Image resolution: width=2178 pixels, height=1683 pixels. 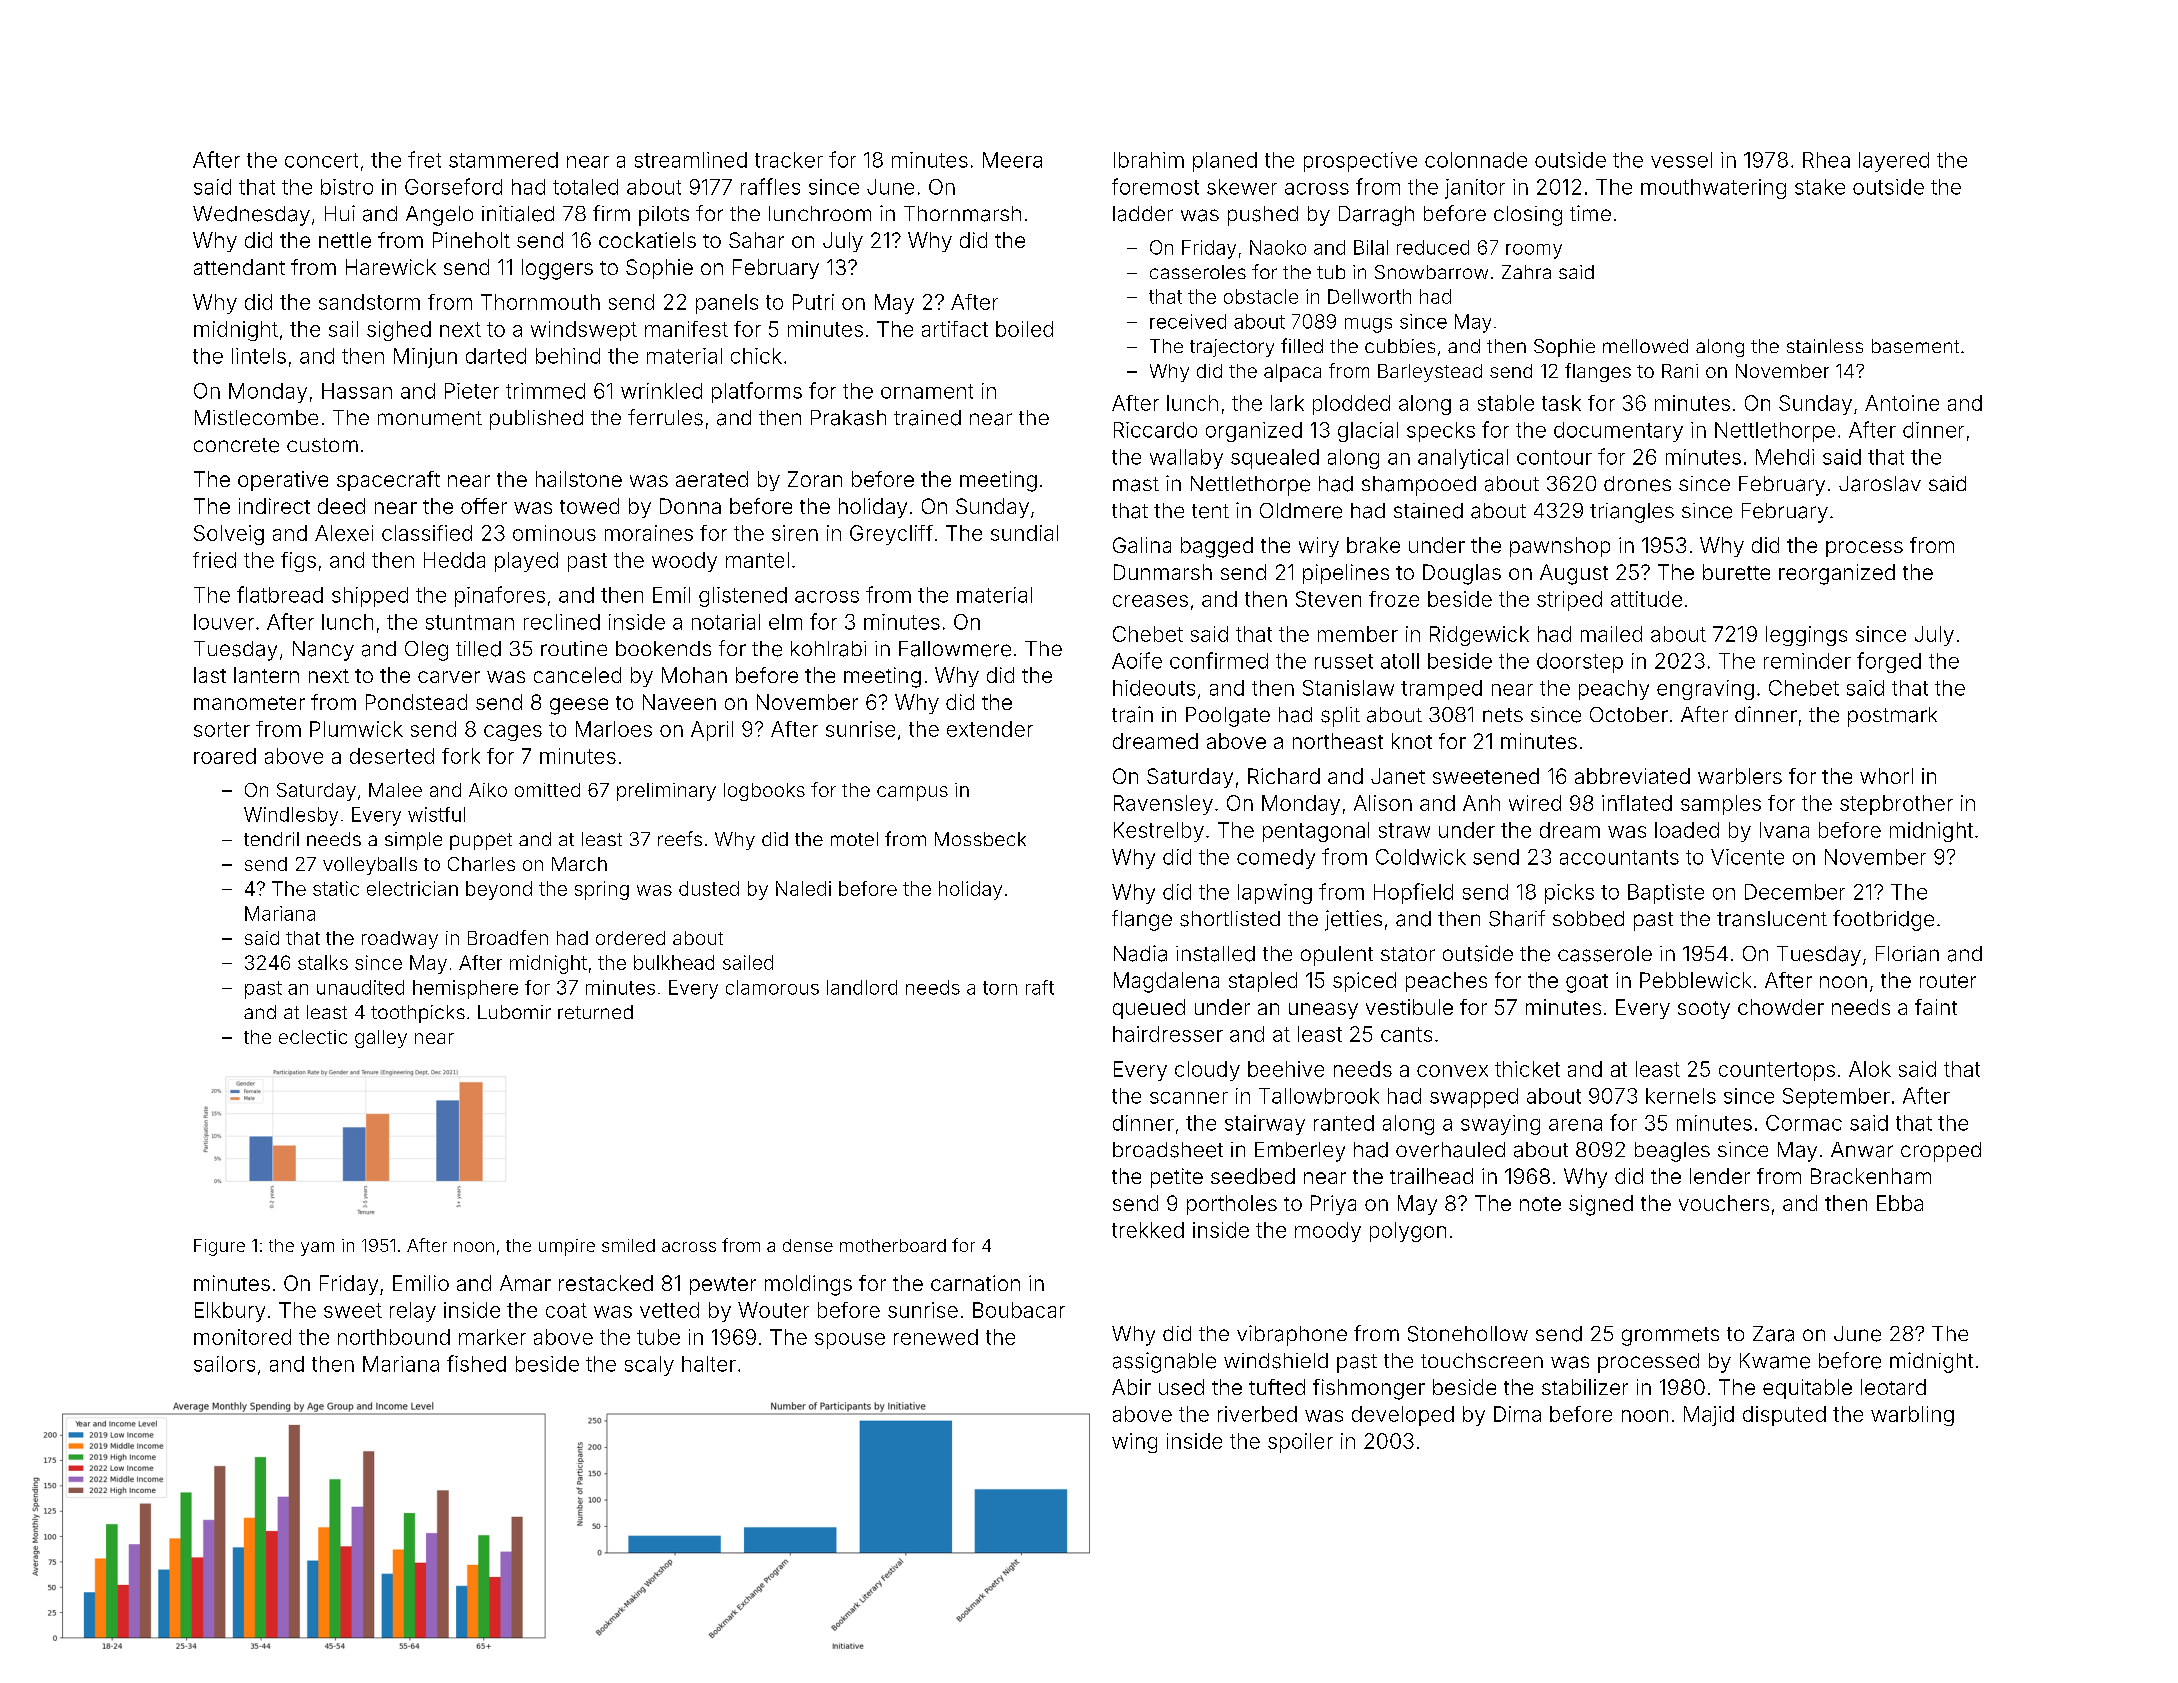 I want to click on Majid, so click(x=1709, y=1416).
